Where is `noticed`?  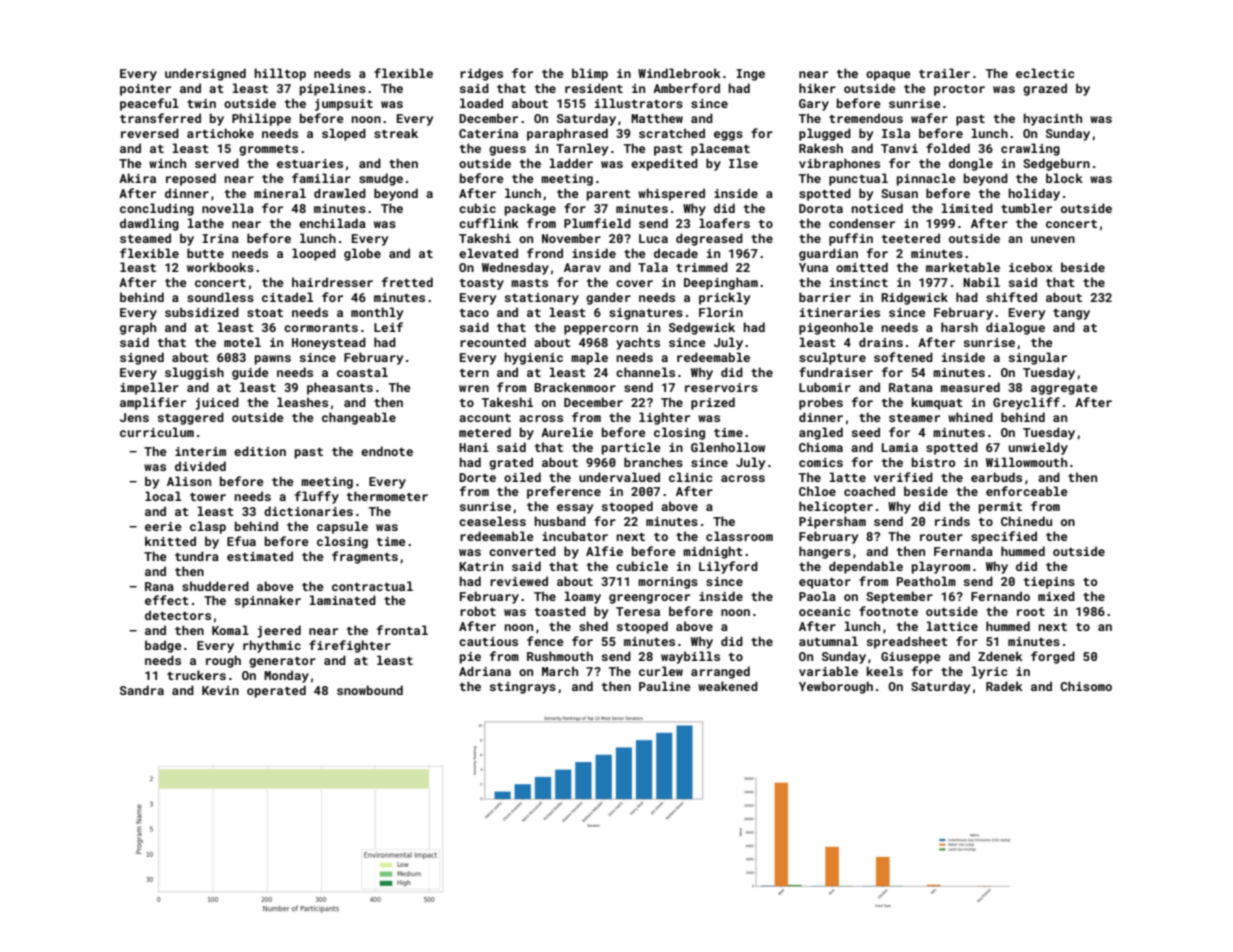
noticed is located at coordinates (877, 208).
